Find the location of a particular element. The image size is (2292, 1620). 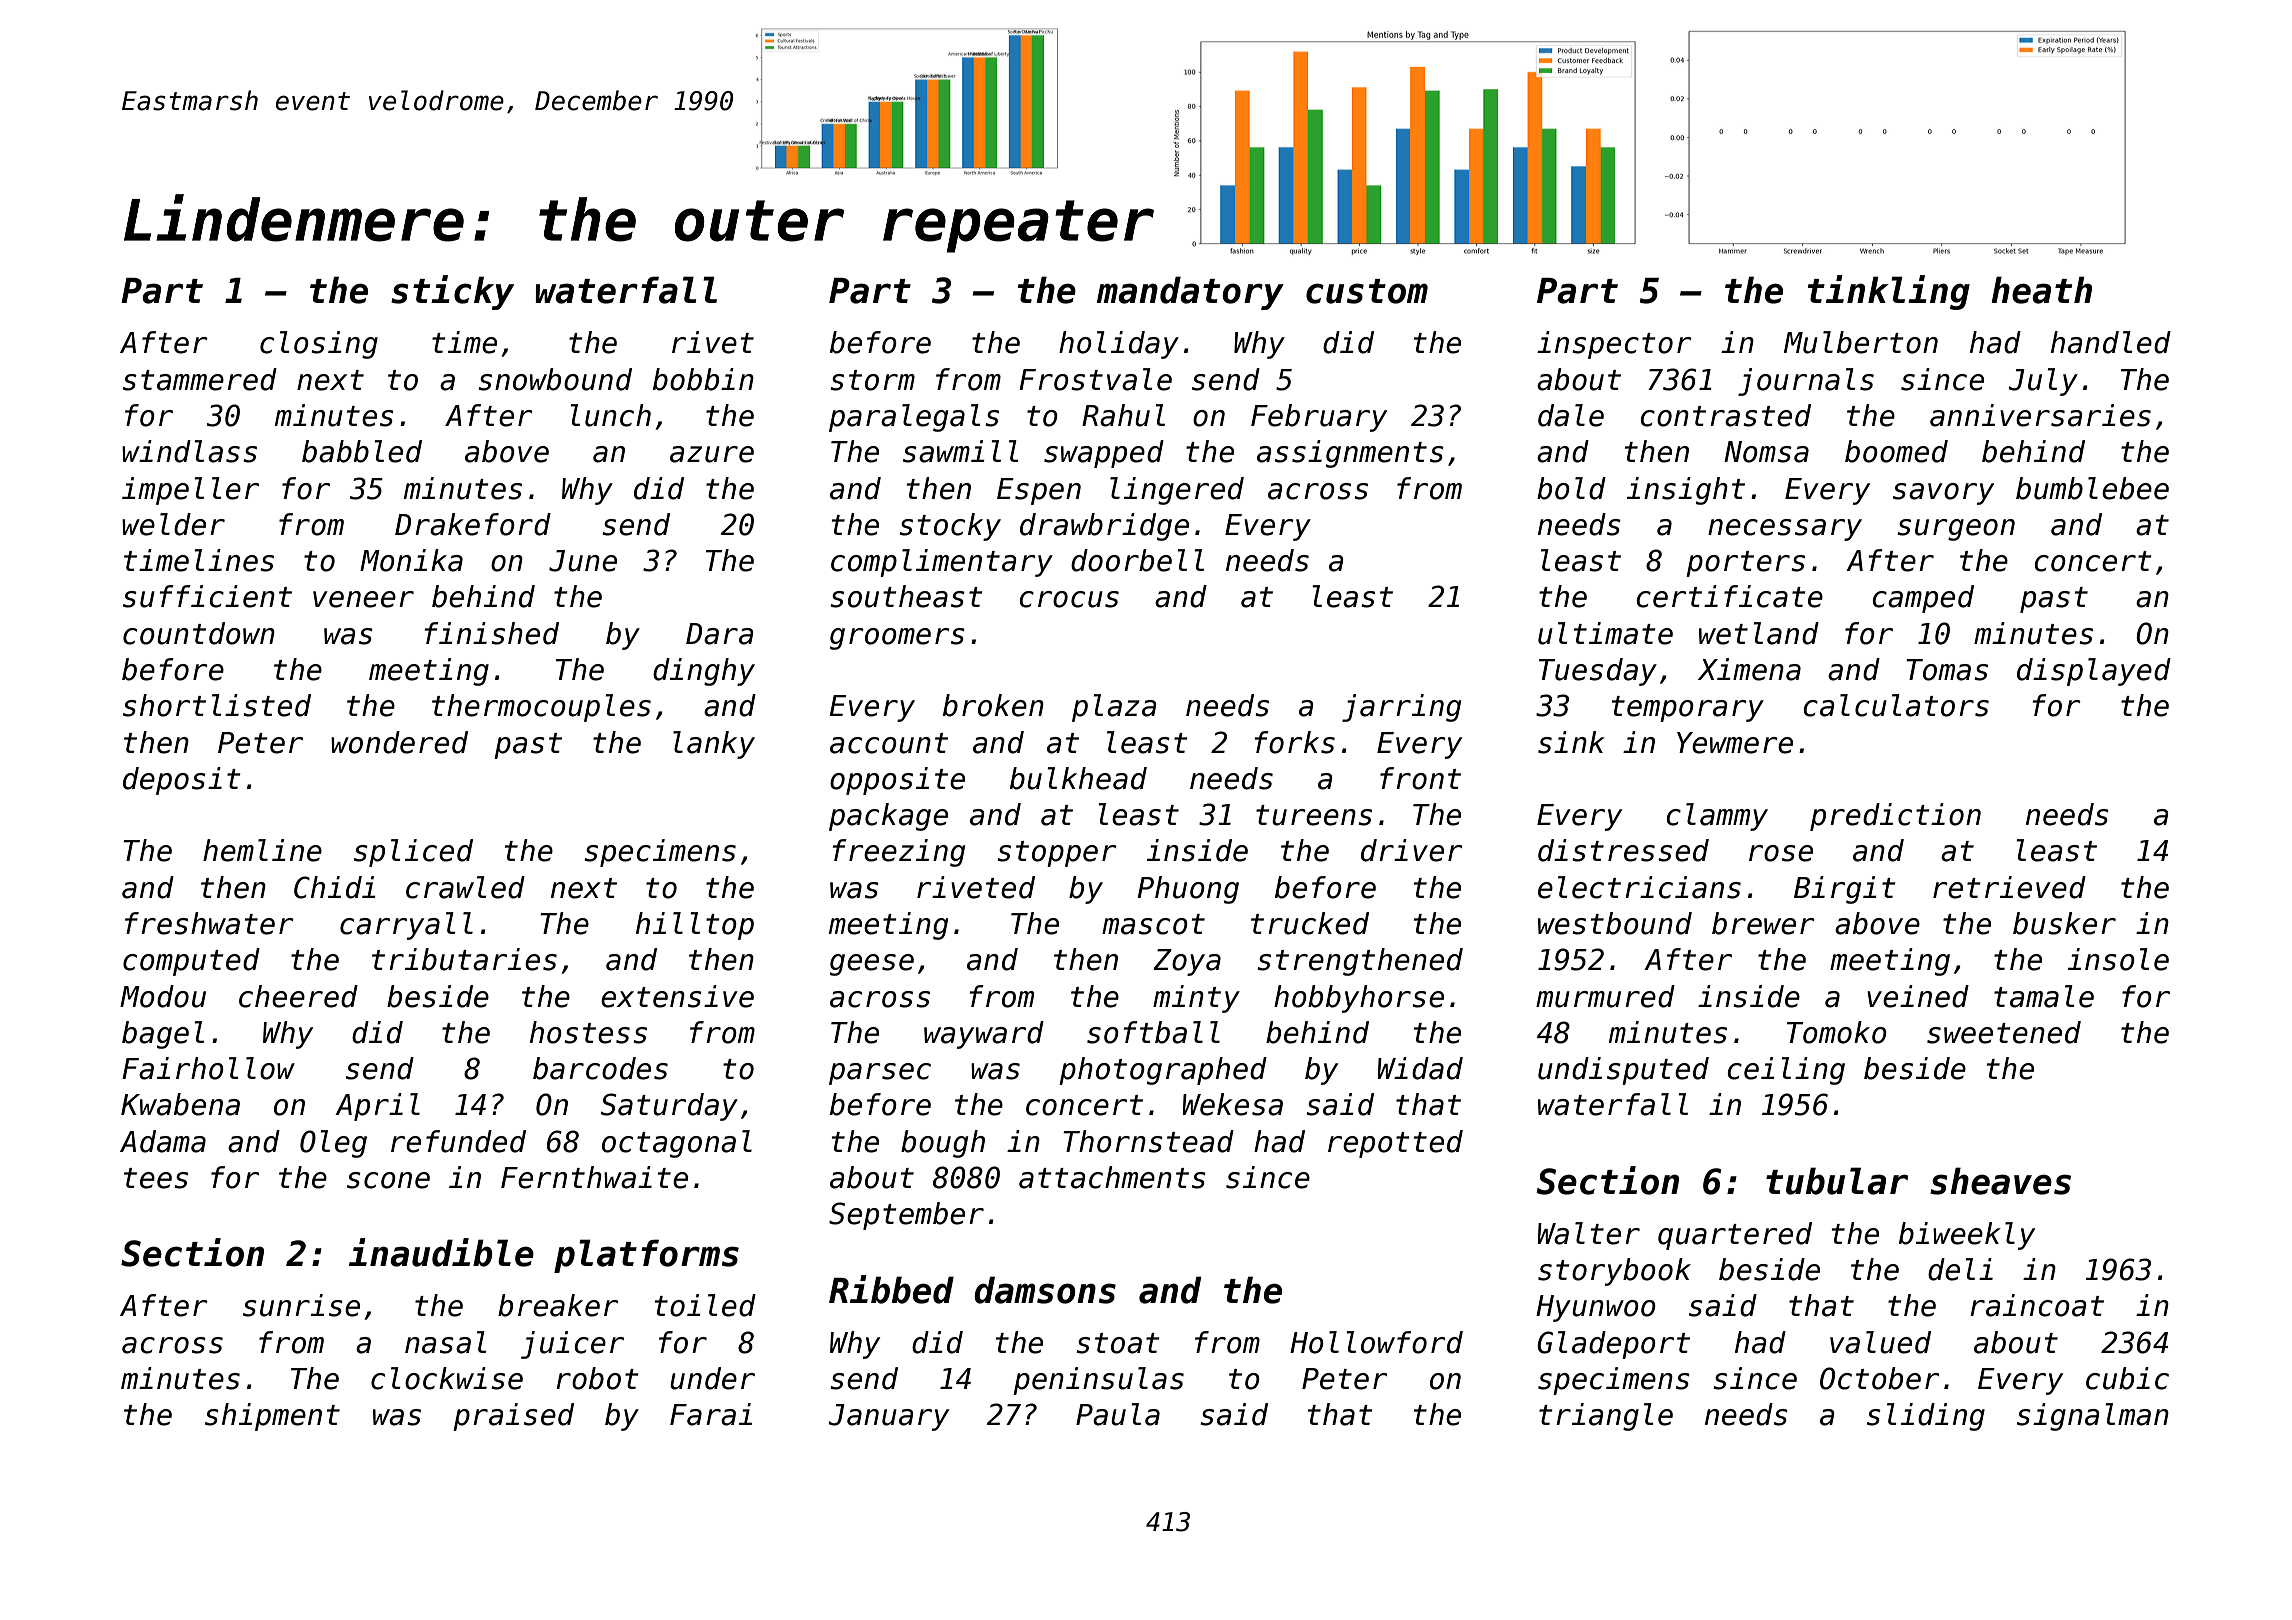

stammered is located at coordinates (200, 379).
